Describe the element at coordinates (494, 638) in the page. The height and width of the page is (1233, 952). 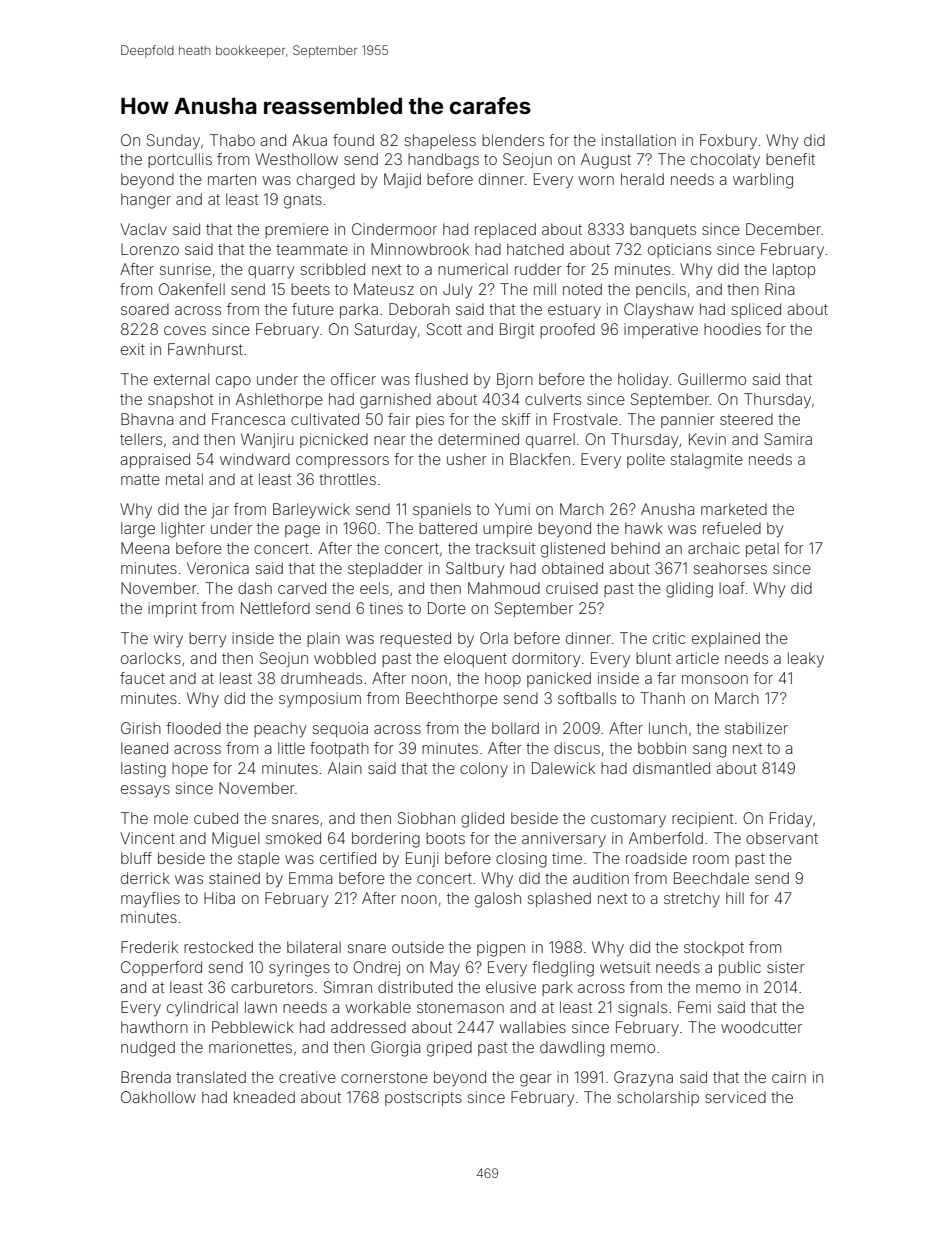
I see `Orla` at that location.
